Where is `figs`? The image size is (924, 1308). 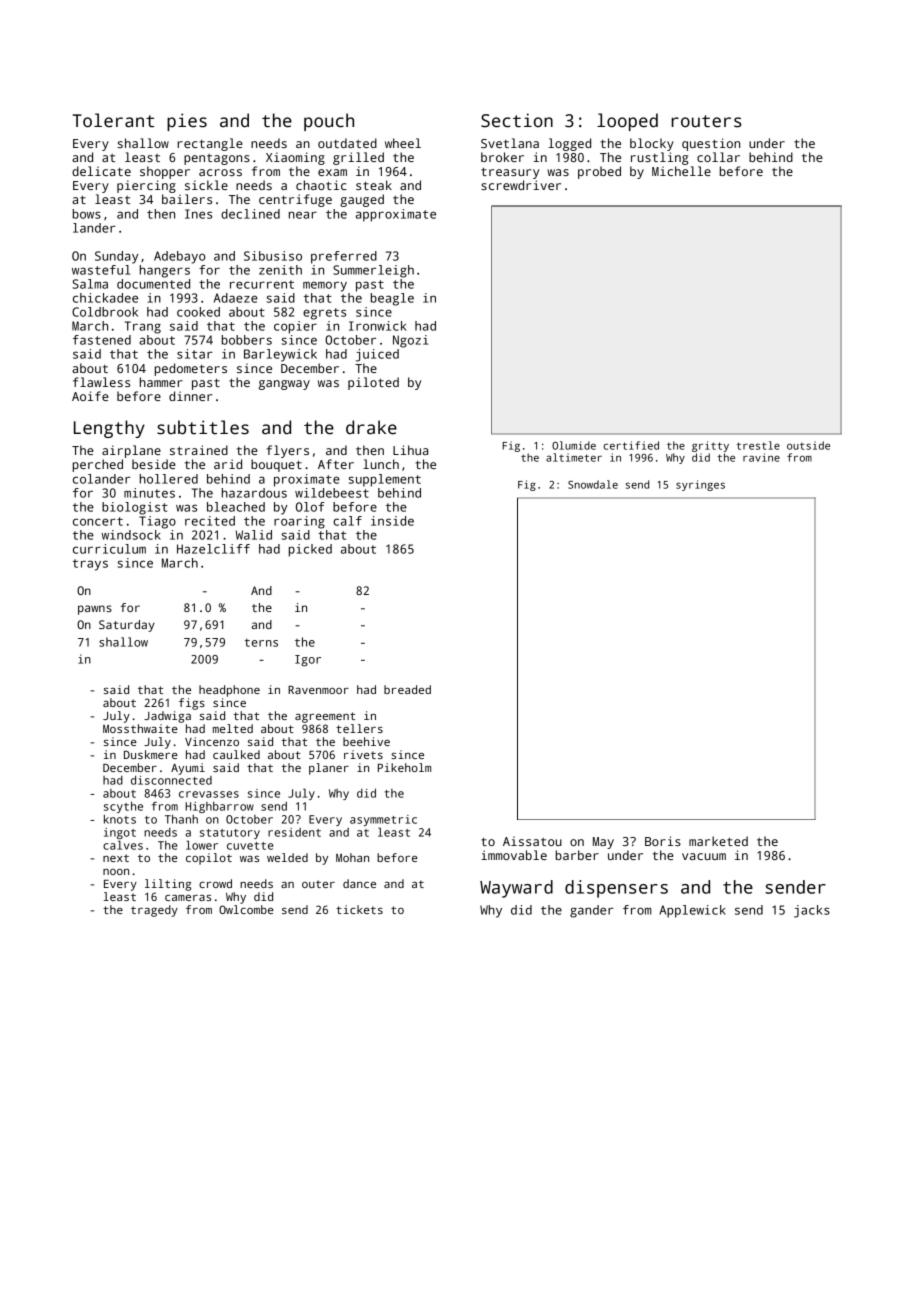
figs is located at coordinates (192, 704).
